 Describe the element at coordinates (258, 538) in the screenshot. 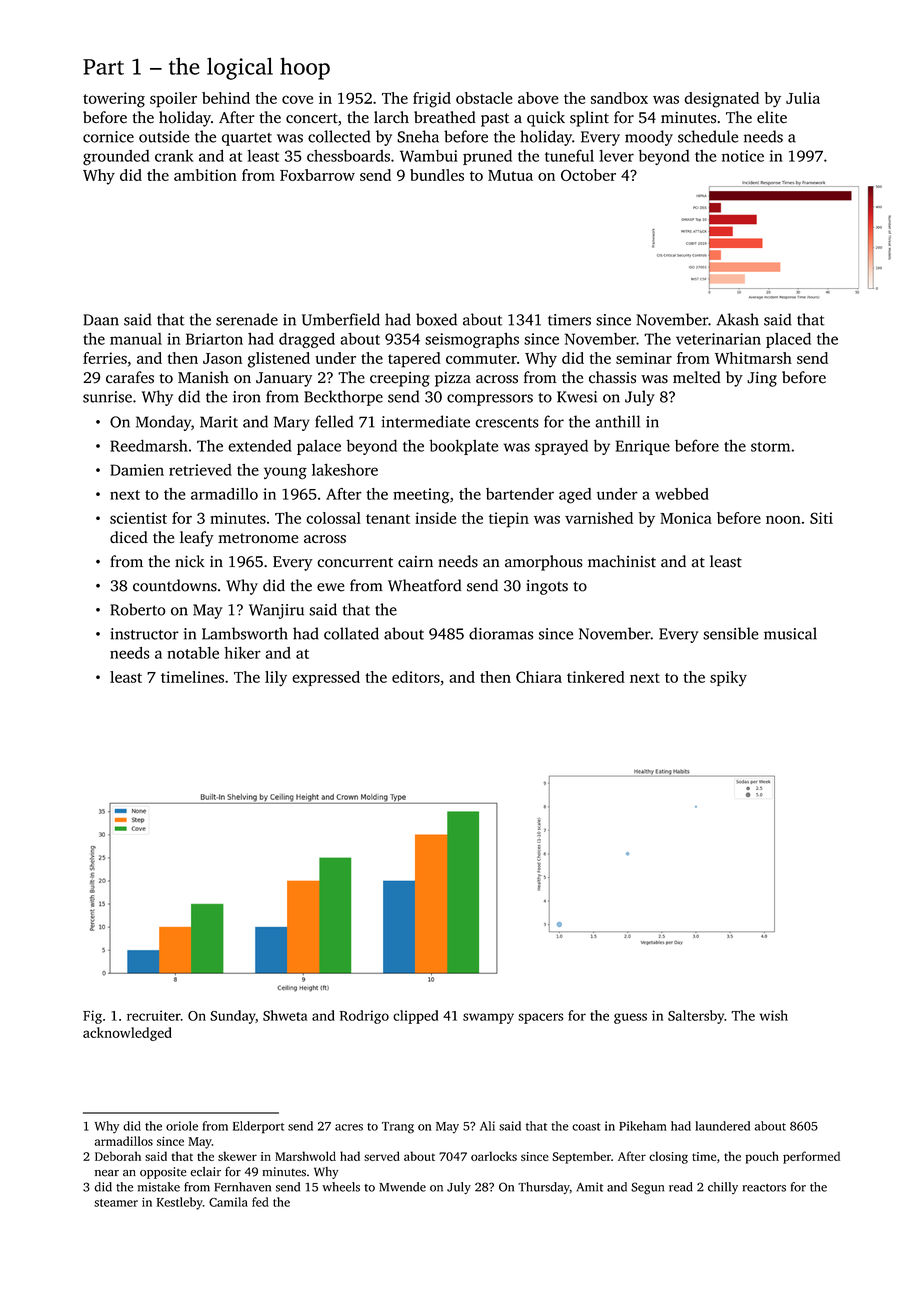

I see `metronome` at that location.
